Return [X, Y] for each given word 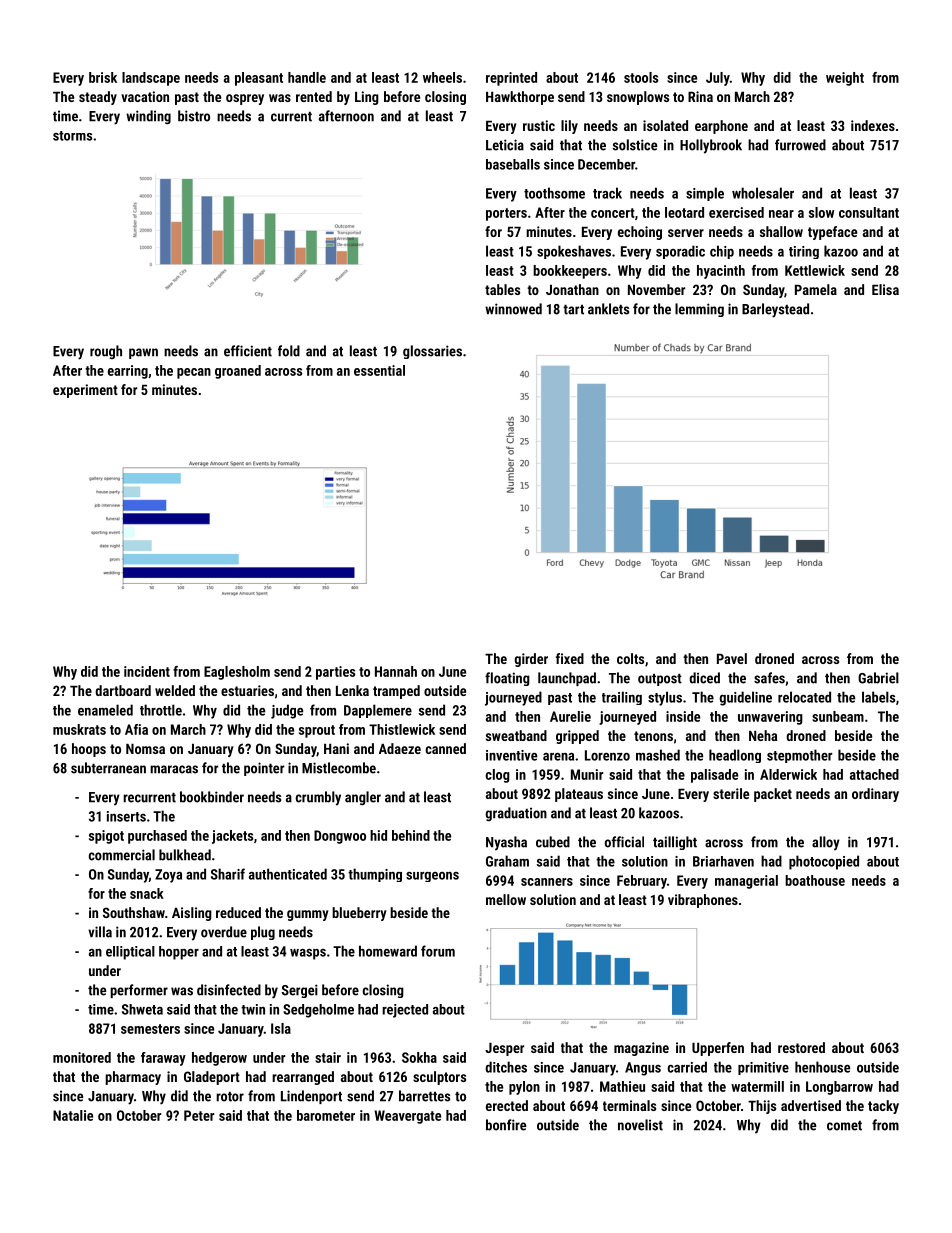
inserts [126, 816]
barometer [326, 1115]
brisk [103, 77]
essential [379, 370]
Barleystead [775, 310]
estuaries [247, 690]
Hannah [396, 671]
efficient [248, 351]
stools [641, 77]
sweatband [516, 735]
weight [845, 79]
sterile [731, 793]
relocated [804, 697]
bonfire [506, 1125]
